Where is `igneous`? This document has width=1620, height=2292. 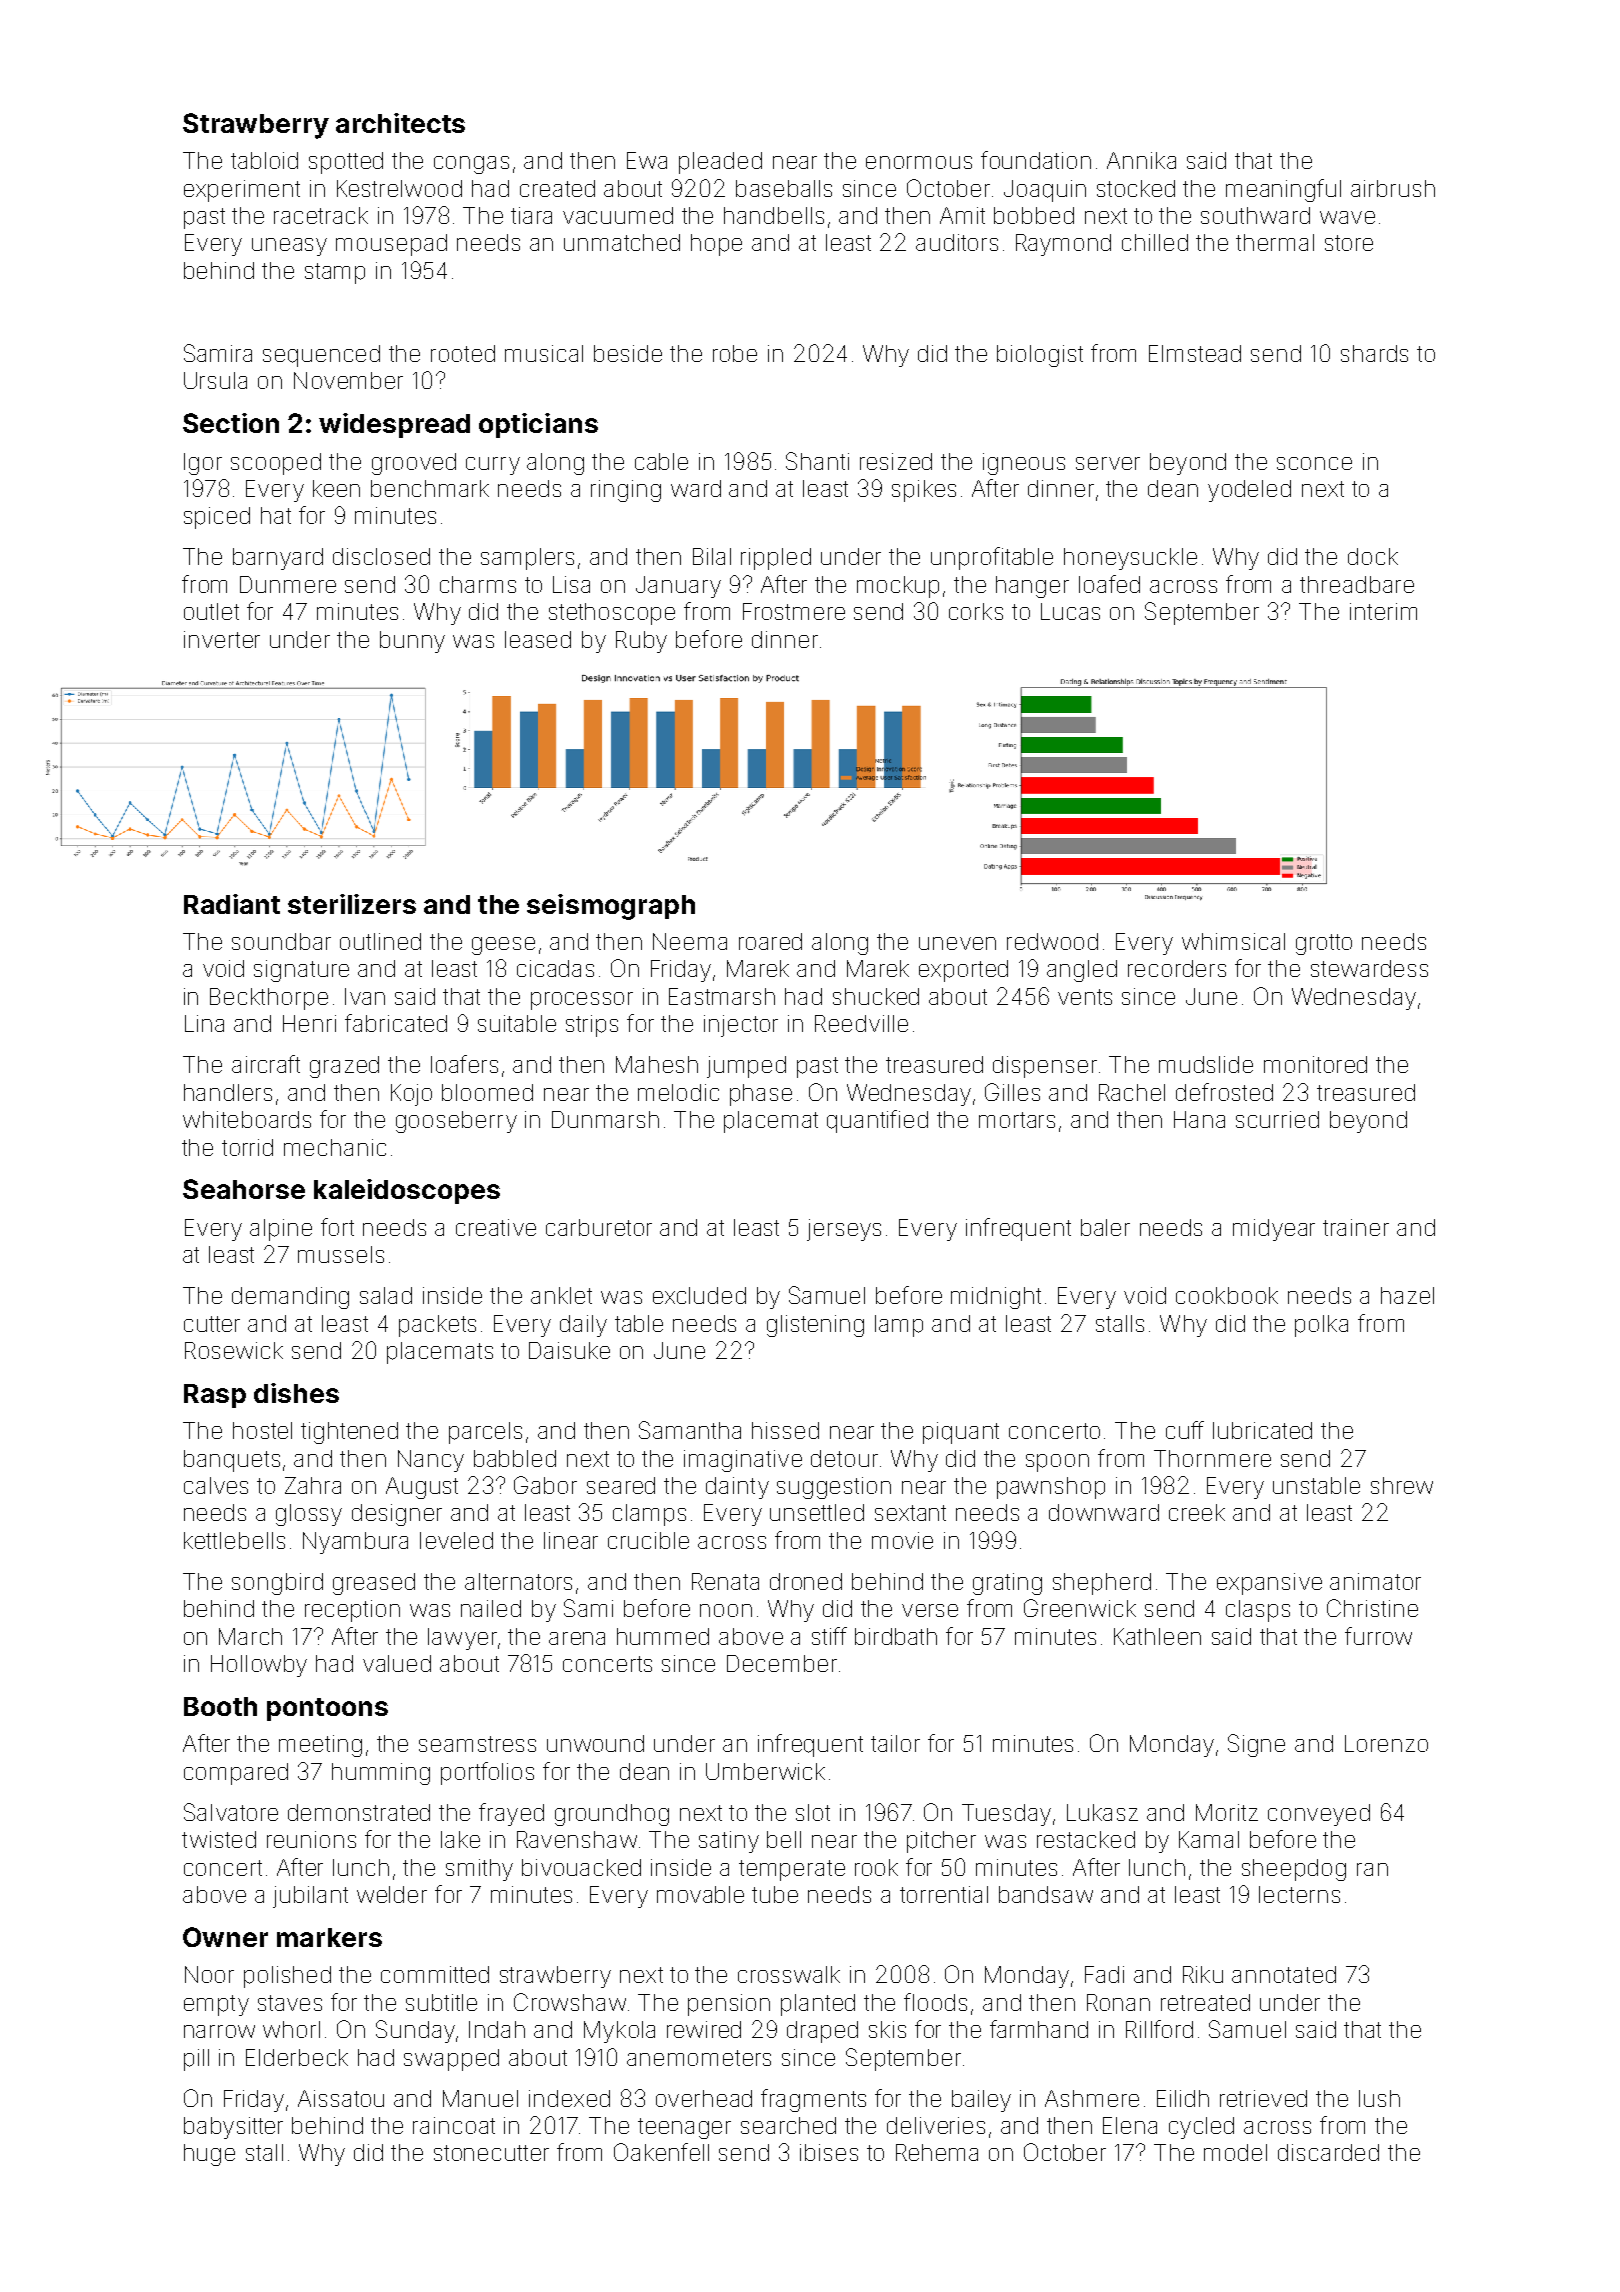 igneous is located at coordinates (1024, 464).
